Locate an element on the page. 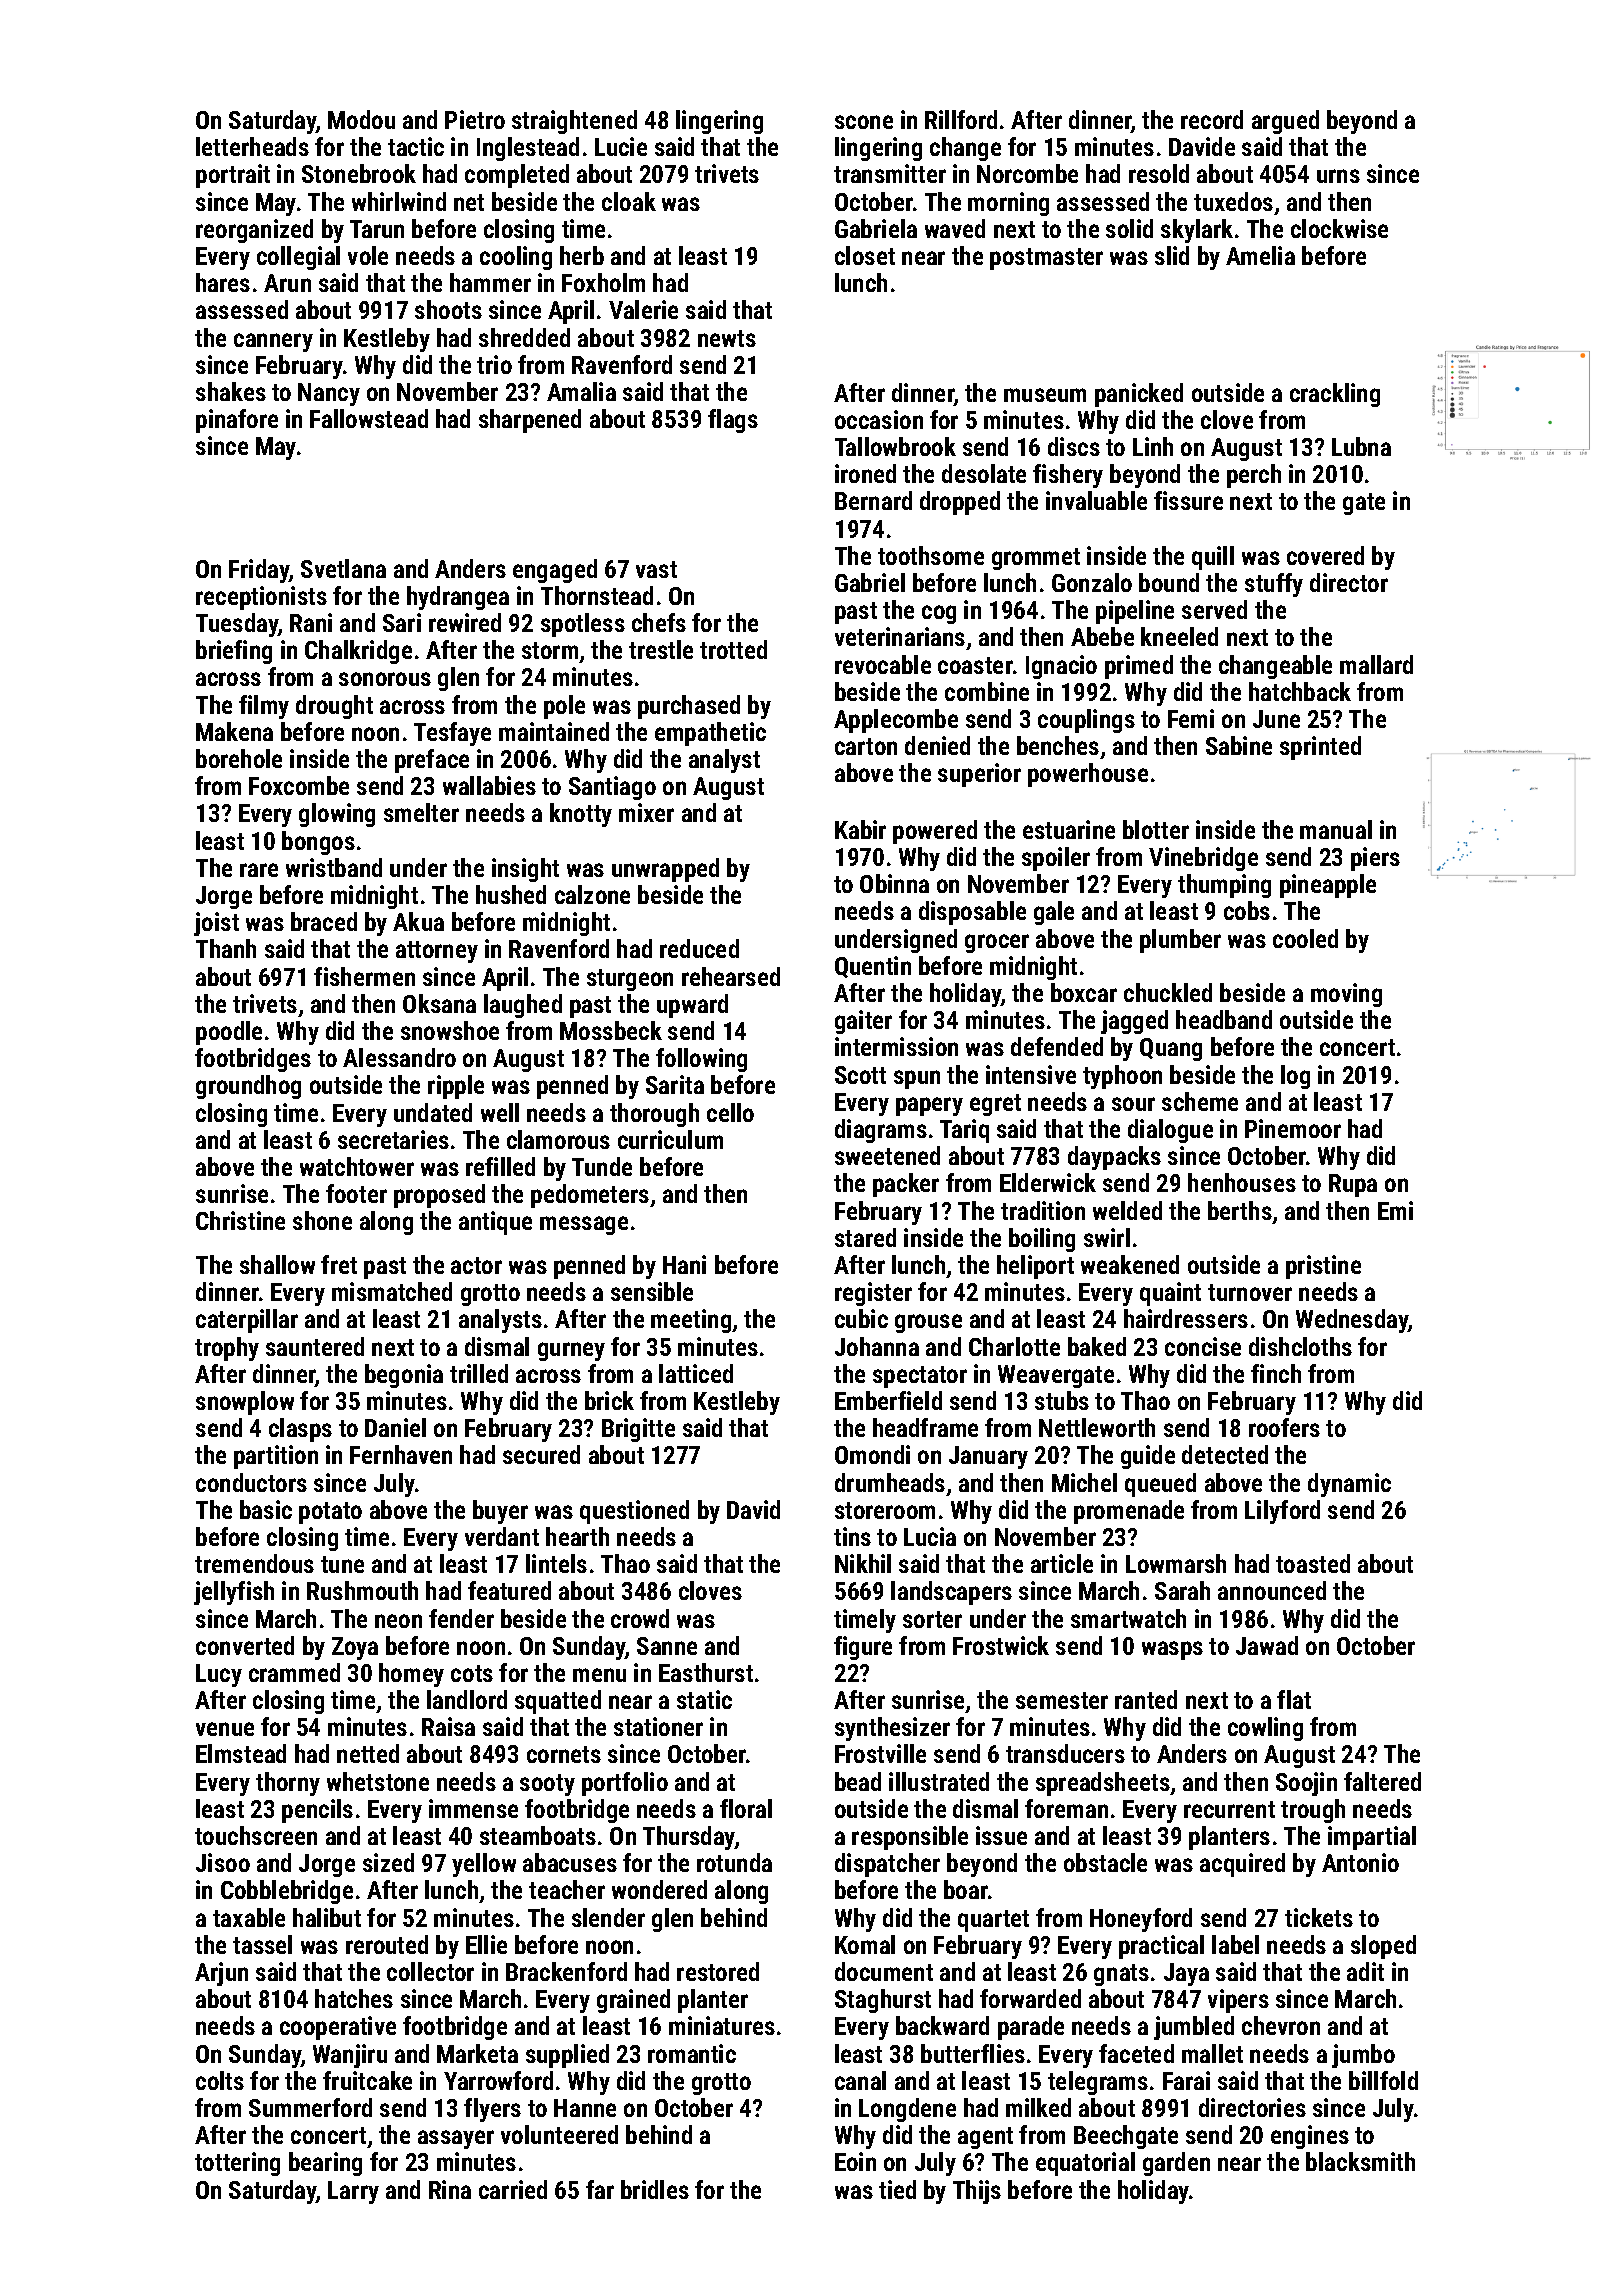 The width and height of the image is (1620, 2292). straightened is located at coordinates (574, 122).
